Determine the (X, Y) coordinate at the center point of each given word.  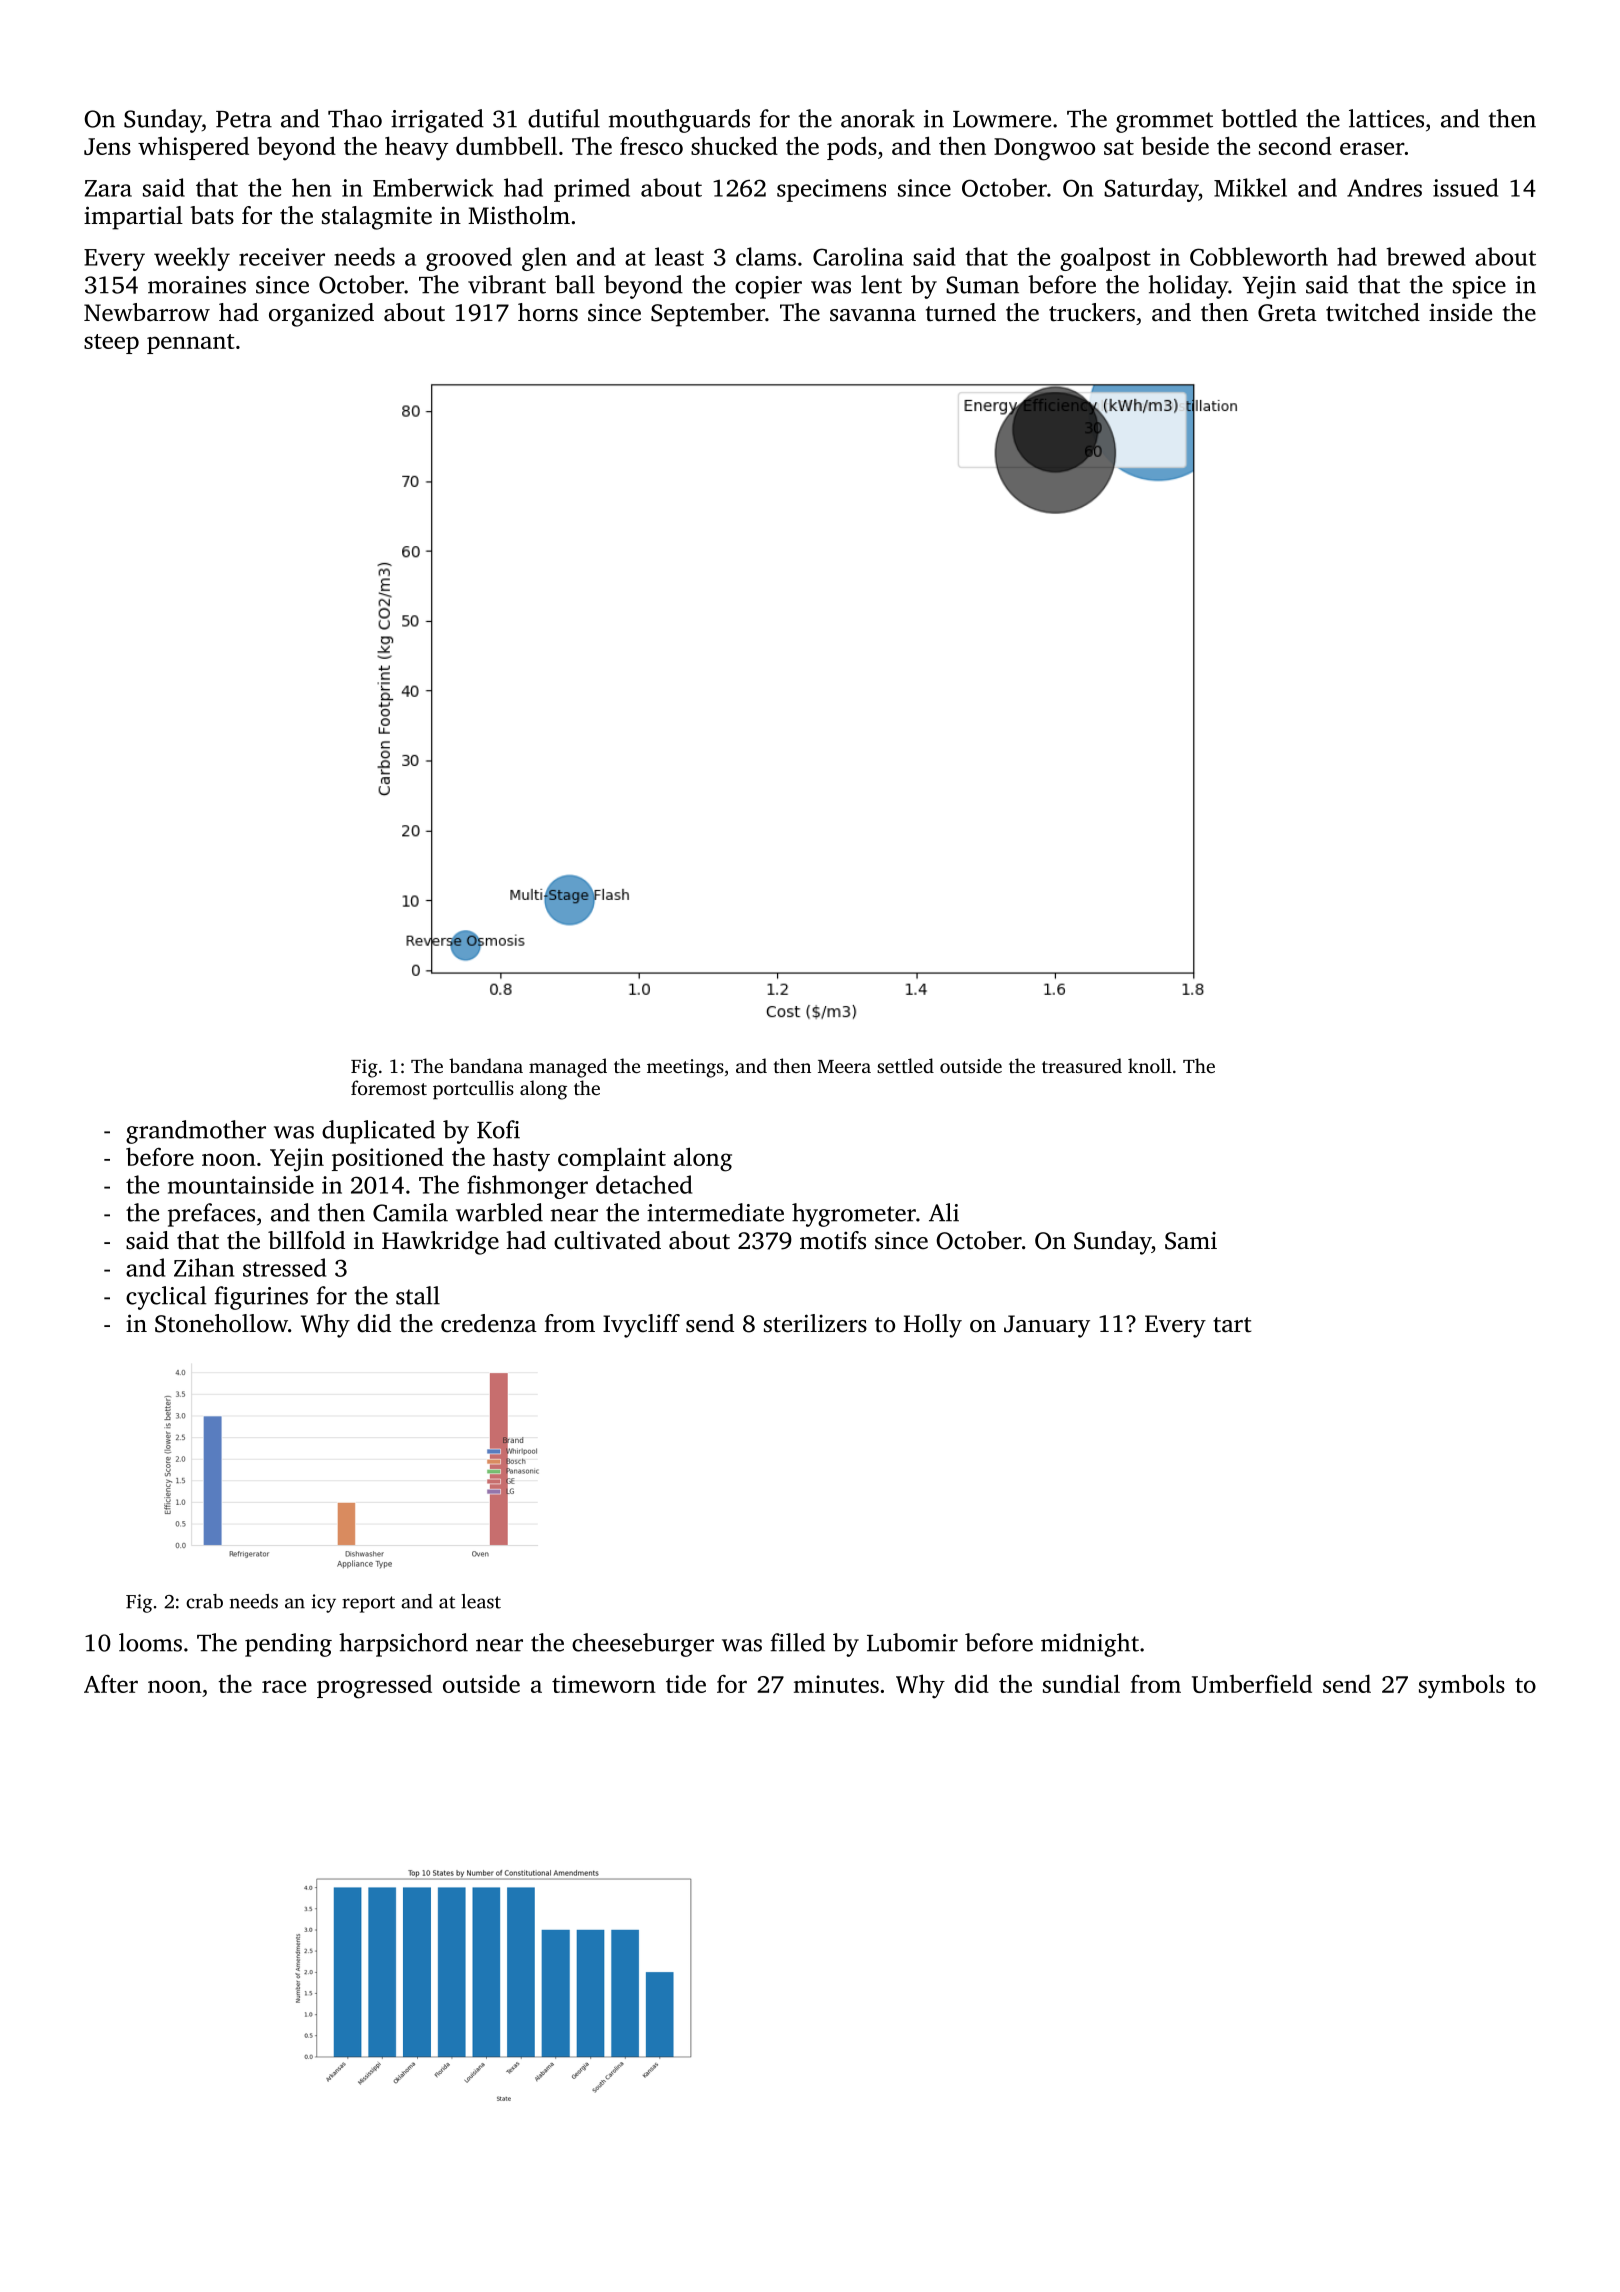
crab (204, 1601)
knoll (1149, 1065)
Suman (982, 285)
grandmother (196, 1132)
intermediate (715, 1212)
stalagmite (377, 218)
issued (1465, 187)
